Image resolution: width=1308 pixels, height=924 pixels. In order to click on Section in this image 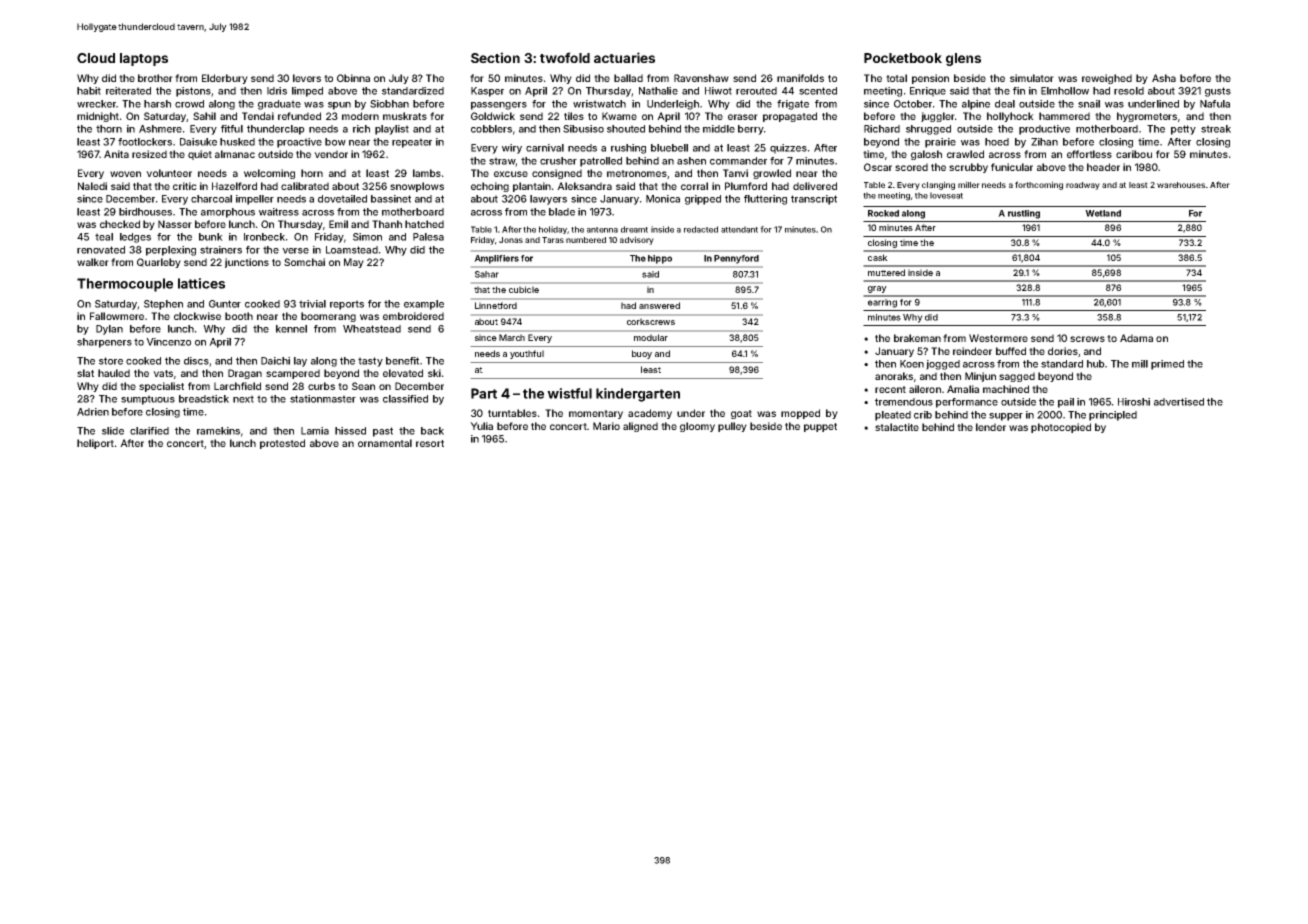, I will do `click(495, 57)`.
